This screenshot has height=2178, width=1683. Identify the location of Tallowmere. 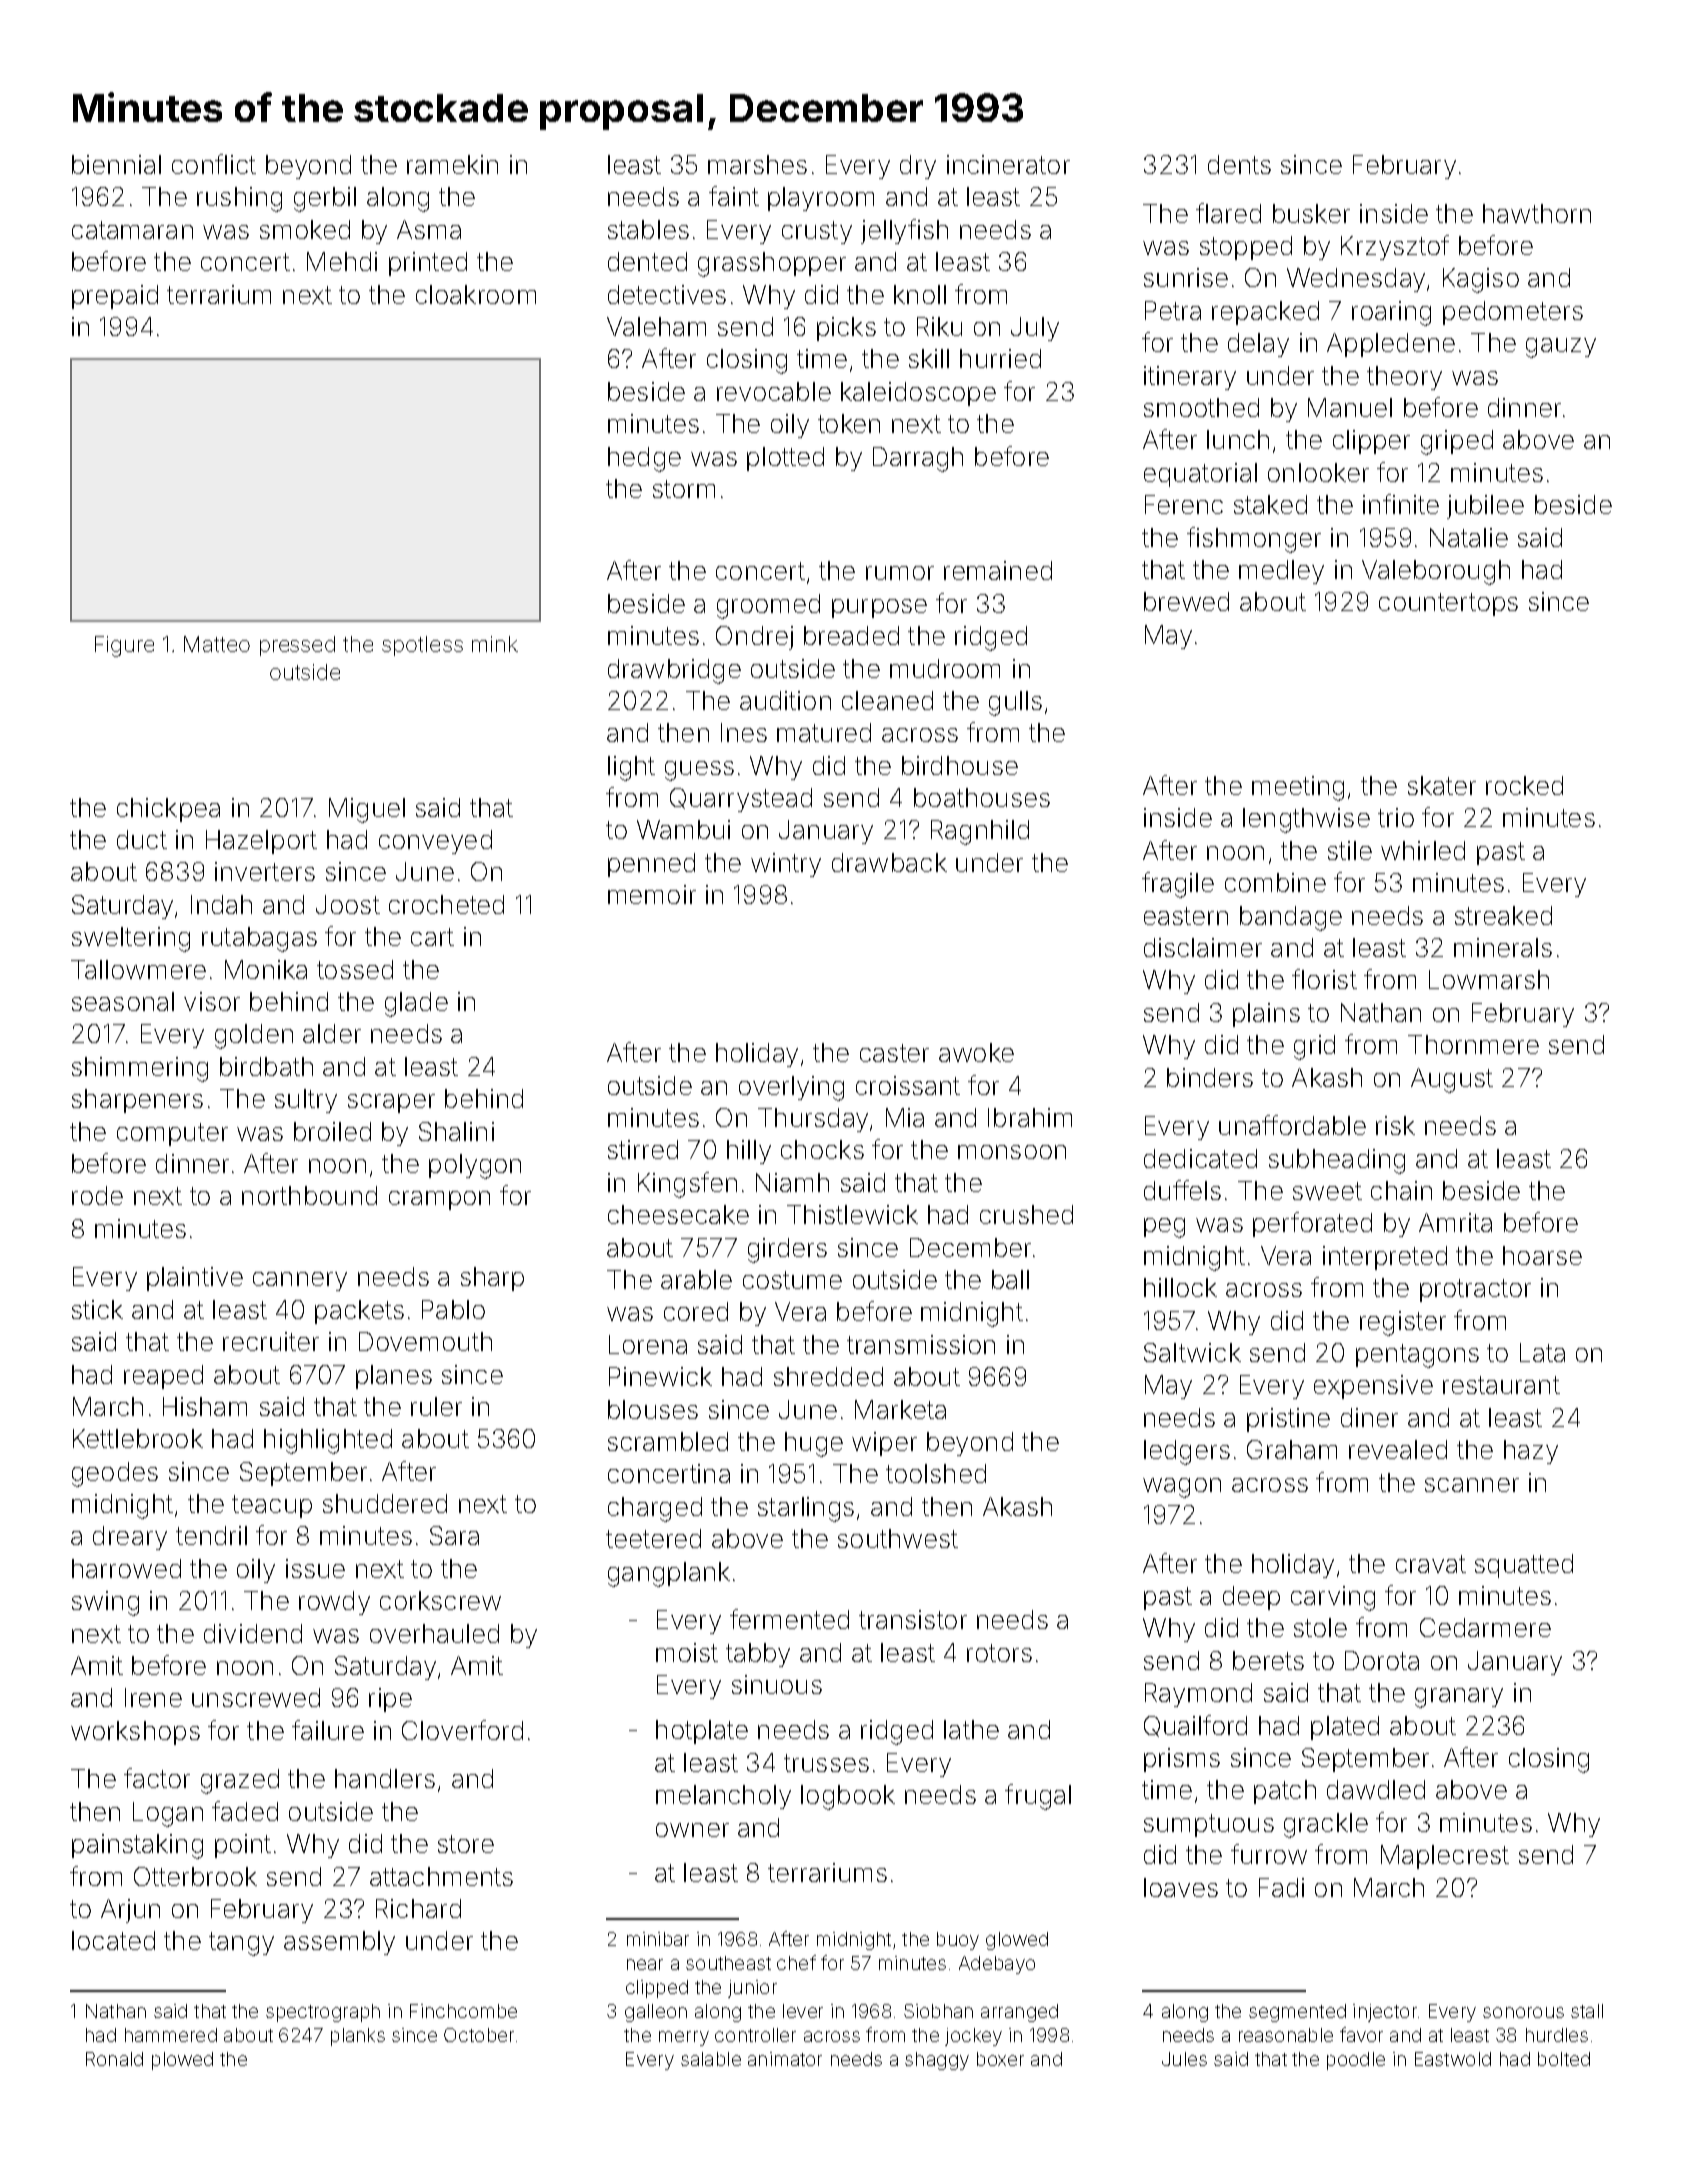
(138, 969).
